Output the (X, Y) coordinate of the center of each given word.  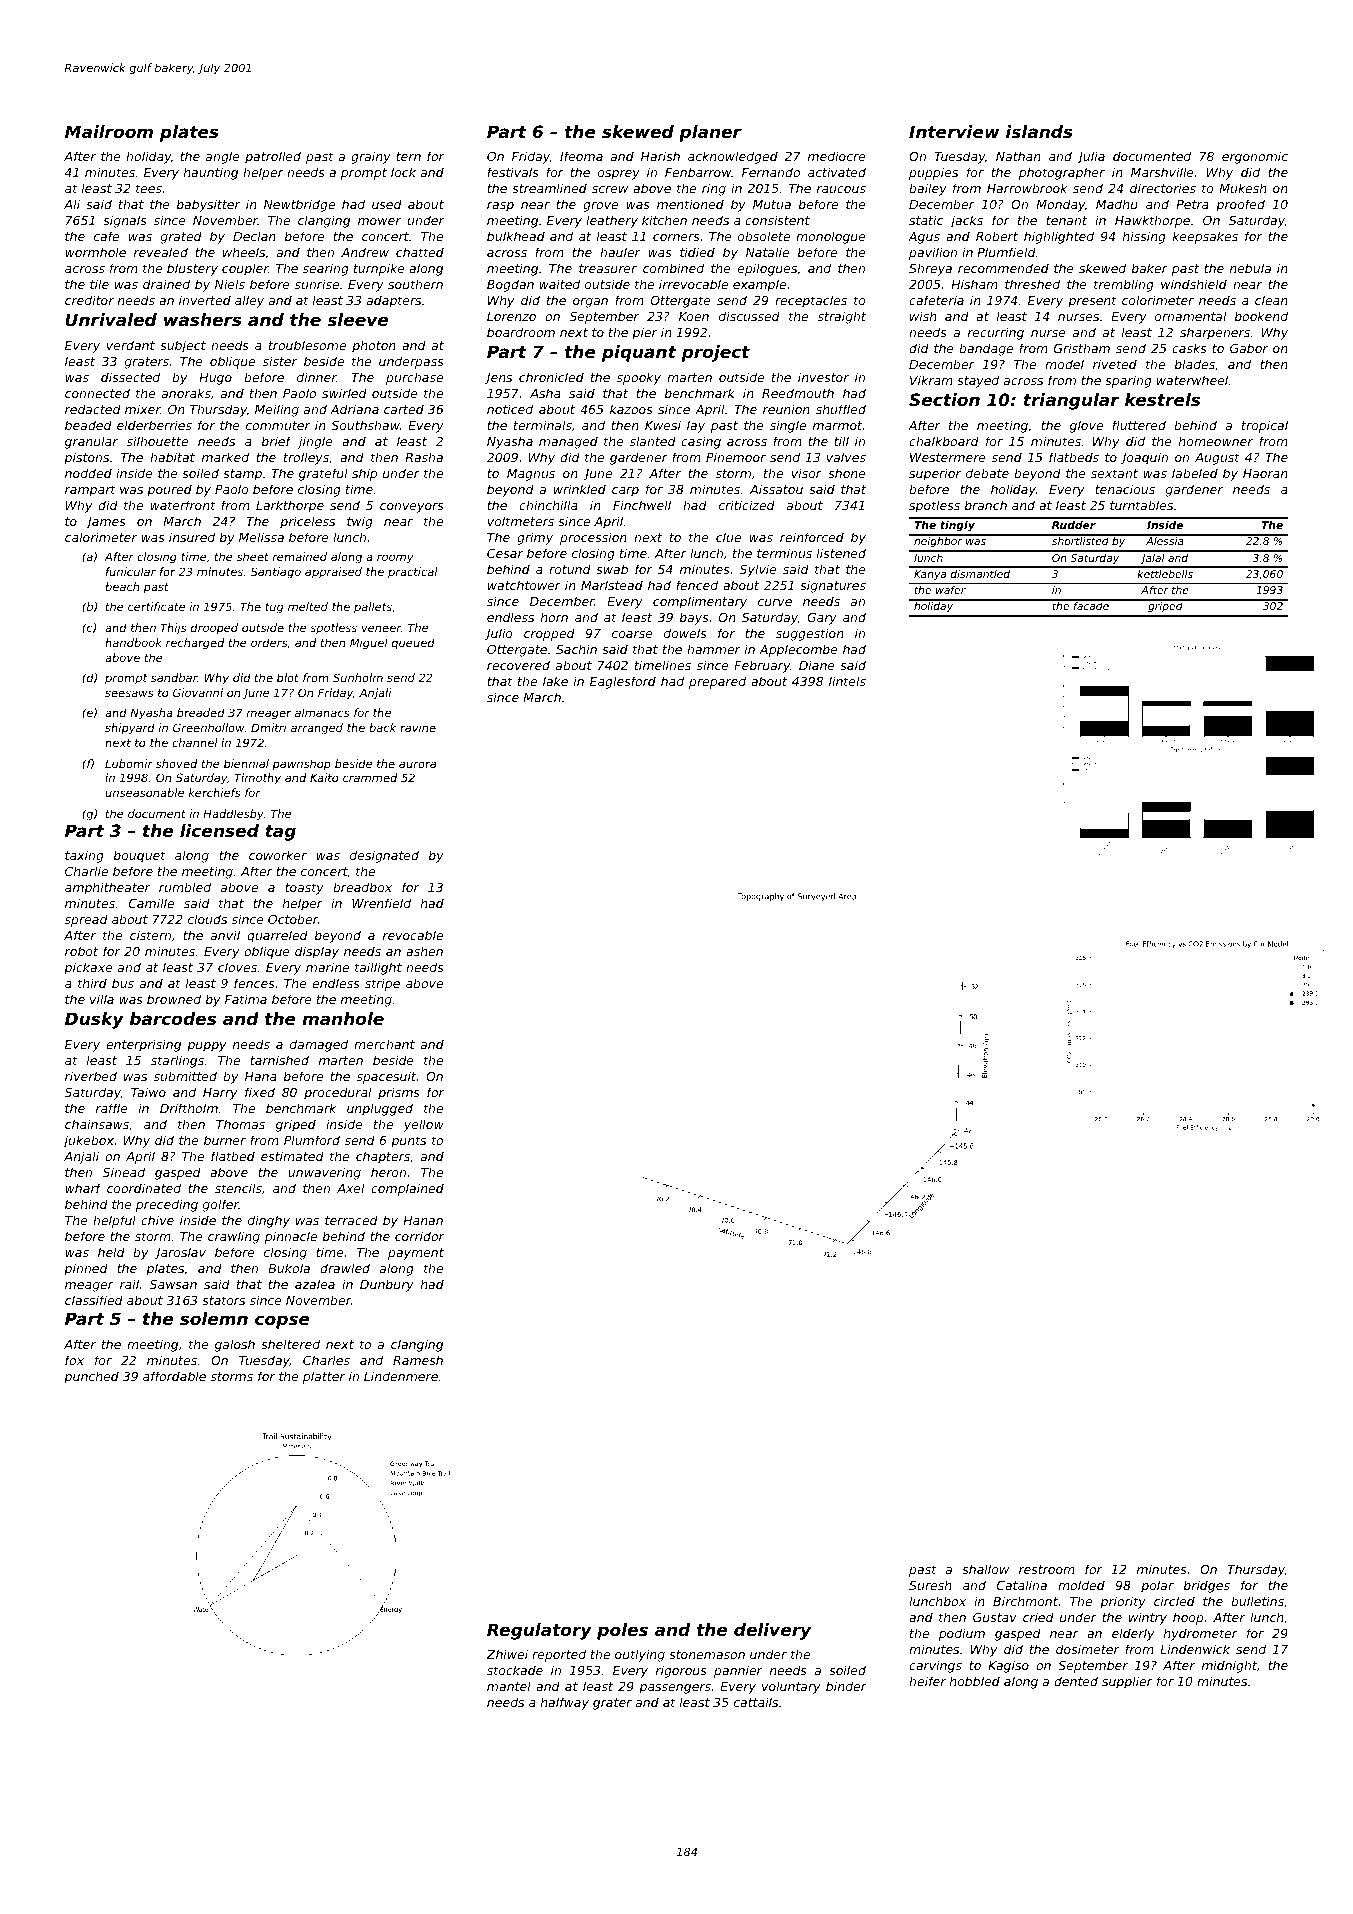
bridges (1207, 1586)
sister (280, 361)
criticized (747, 505)
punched (91, 1377)
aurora (417, 764)
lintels (847, 681)
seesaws (129, 693)
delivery (772, 1631)
